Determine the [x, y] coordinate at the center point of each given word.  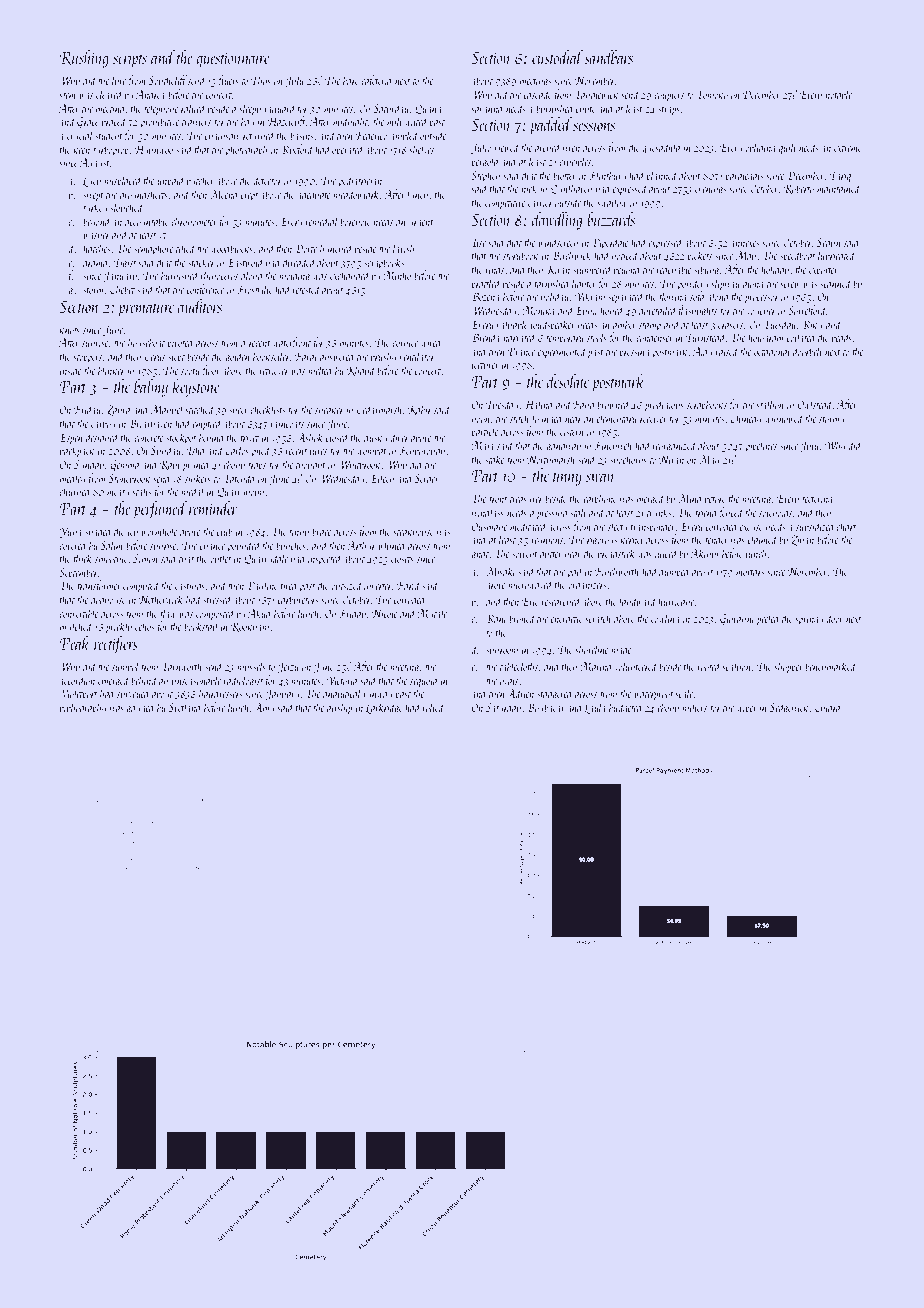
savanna [486, 110]
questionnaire [233, 60]
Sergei [426, 480]
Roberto [799, 188]
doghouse [108, 600]
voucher [761, 310]
